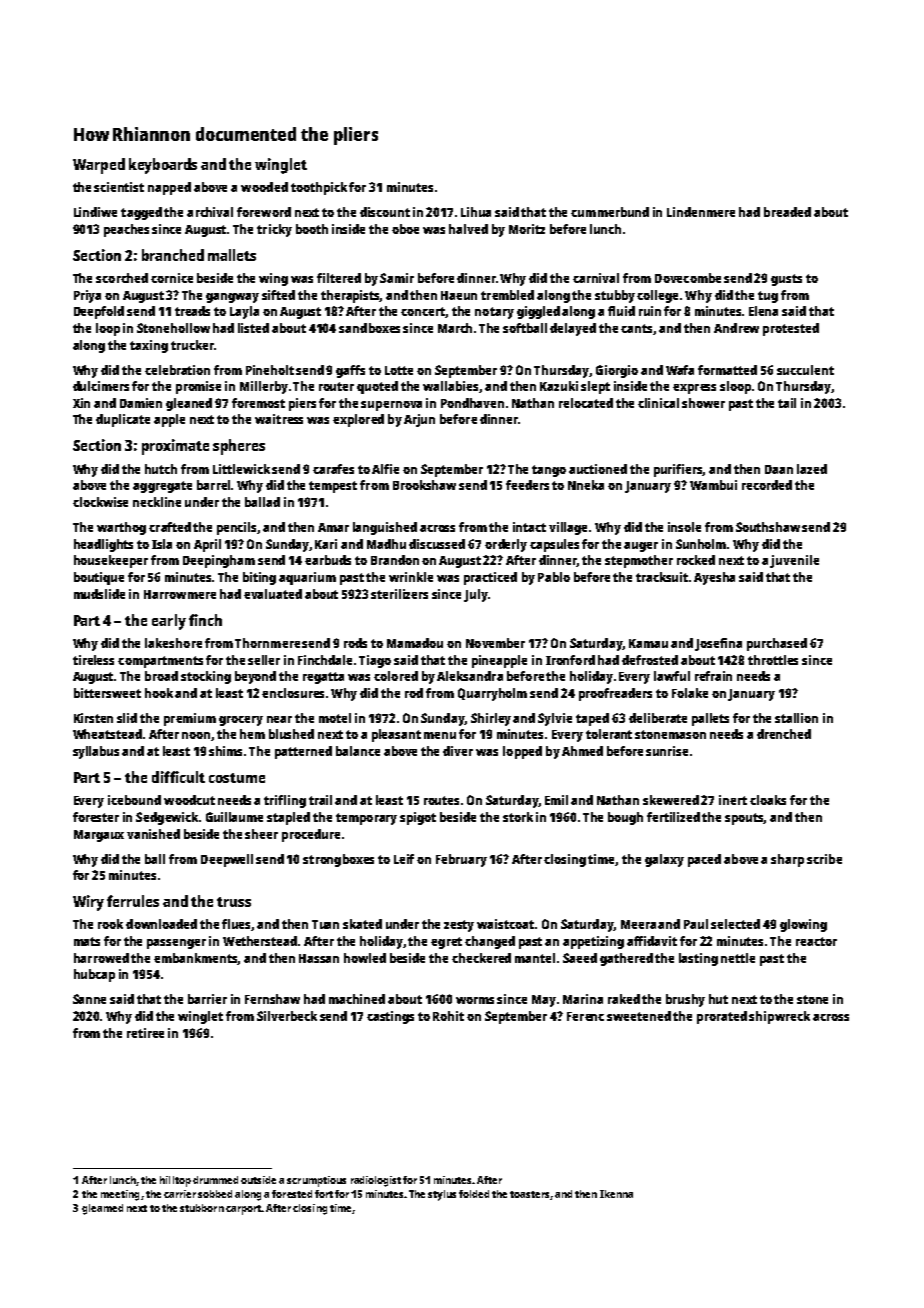  What do you see at coordinates (385, 528) in the screenshot?
I see `languished` at bounding box center [385, 528].
